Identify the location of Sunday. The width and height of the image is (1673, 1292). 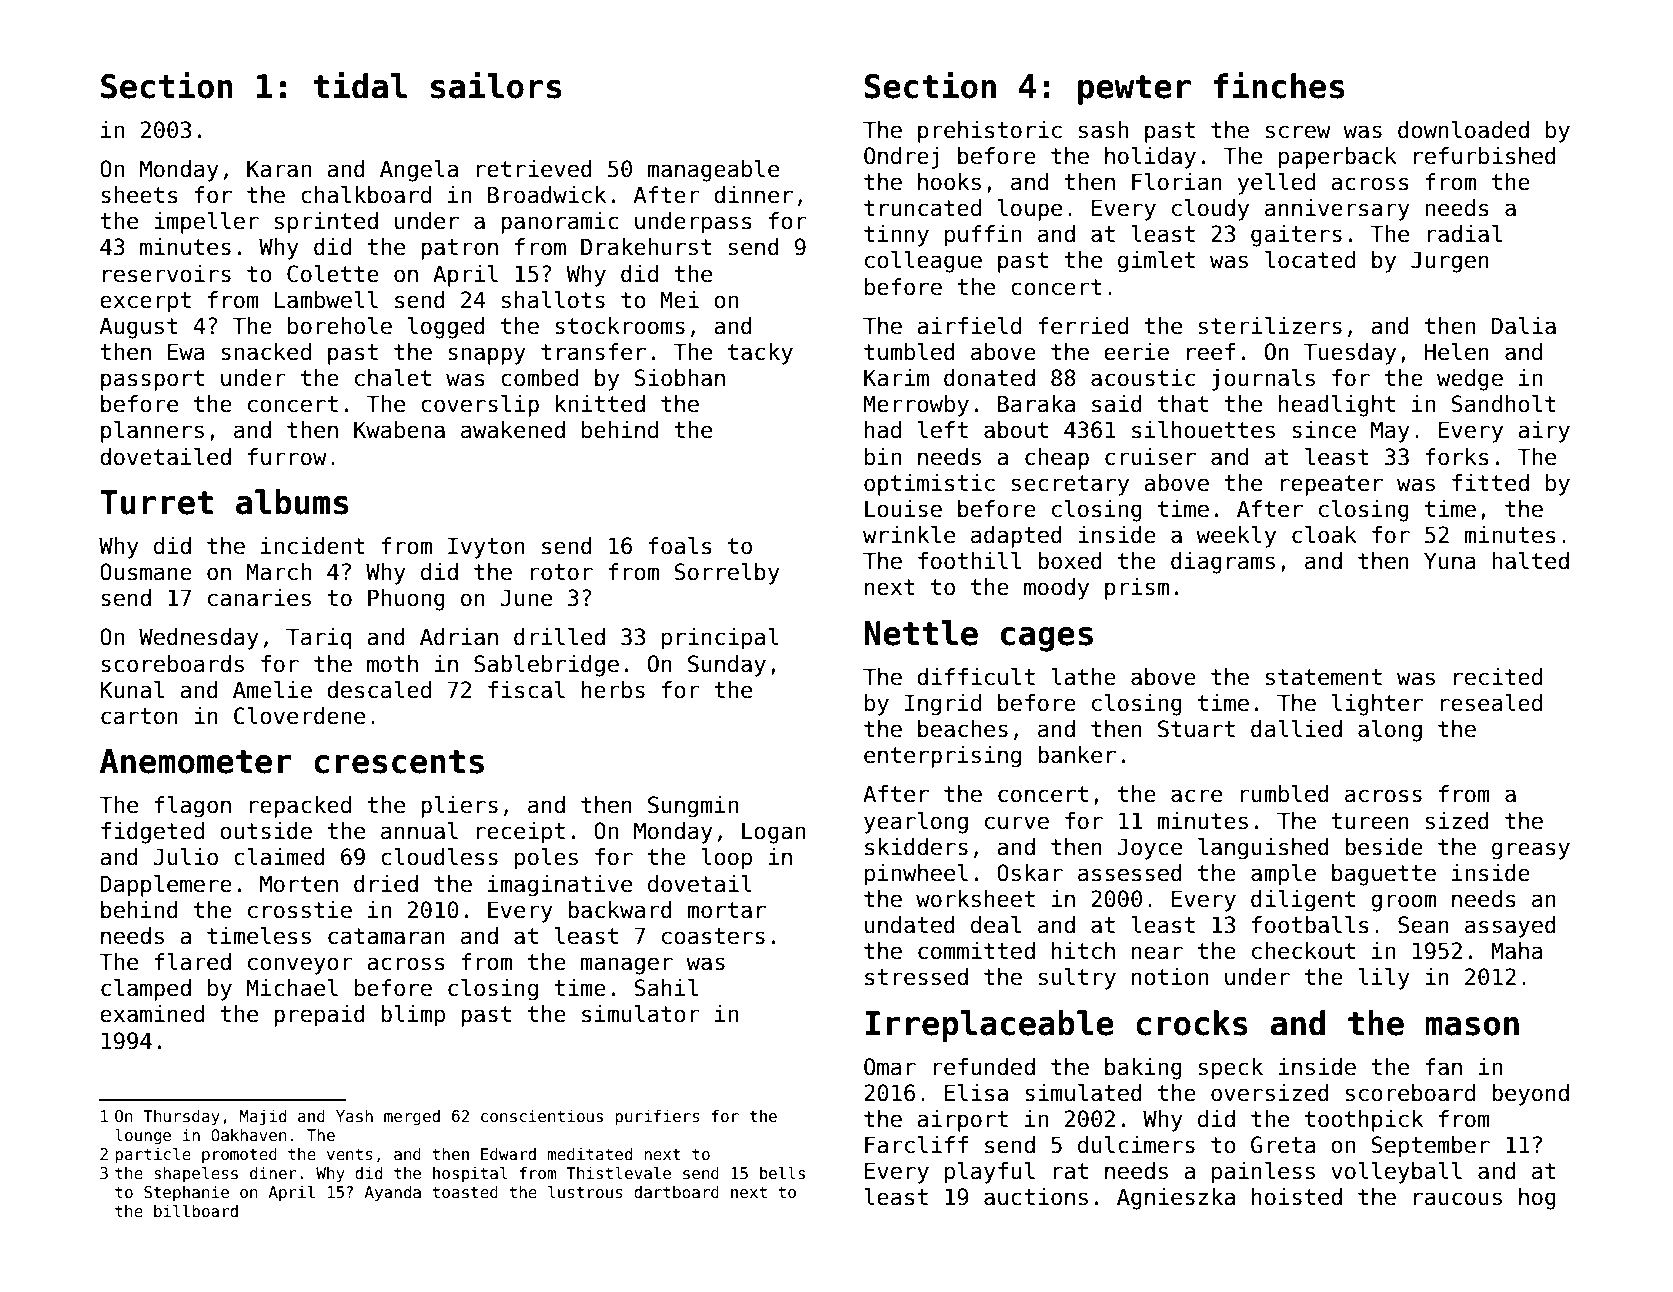
(727, 666).
